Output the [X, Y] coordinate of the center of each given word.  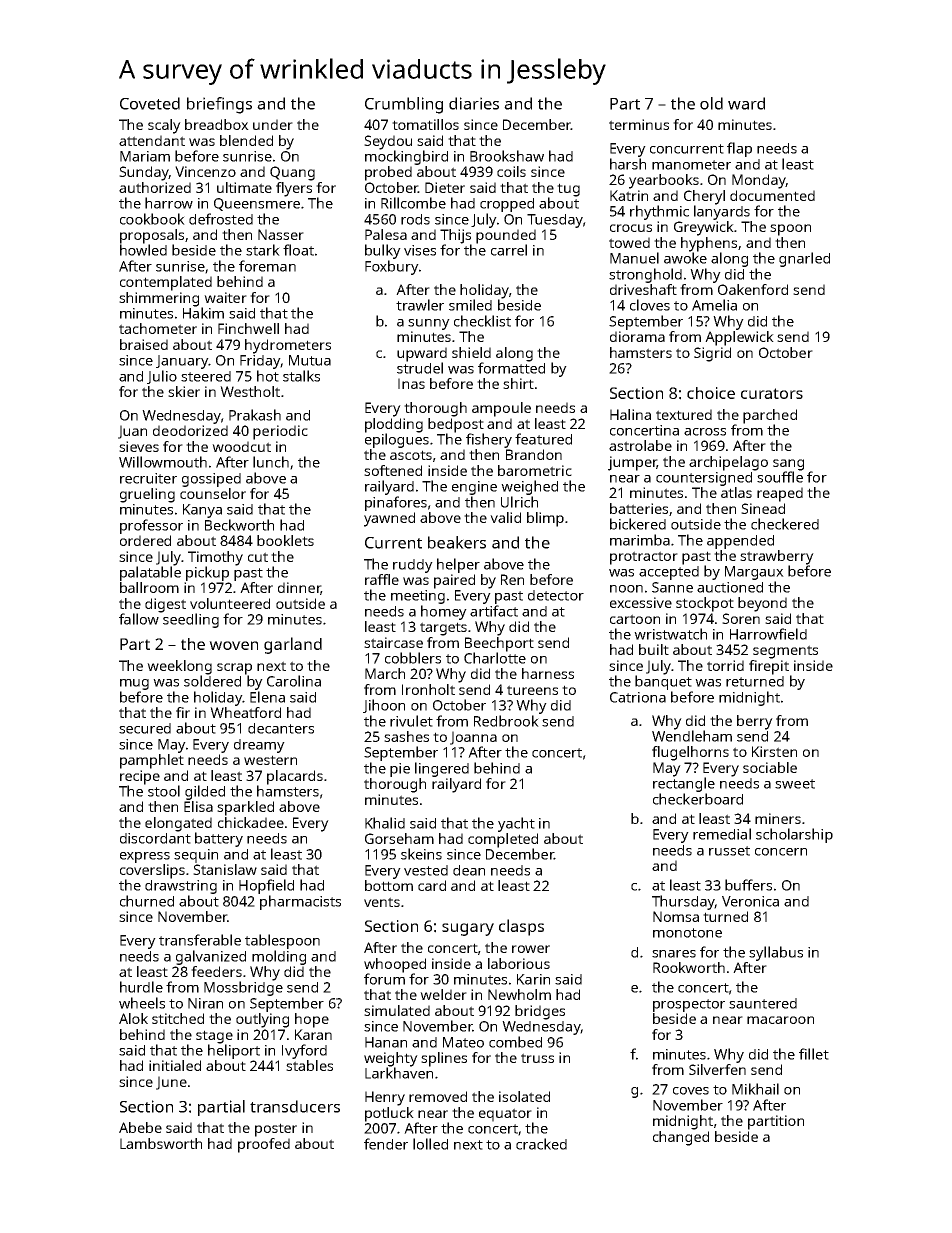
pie [400, 770]
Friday [260, 362]
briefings [219, 105]
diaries [474, 103]
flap [739, 149]
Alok [133, 1018]
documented [772, 195]
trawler [420, 305]
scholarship [794, 835]
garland [293, 645]
